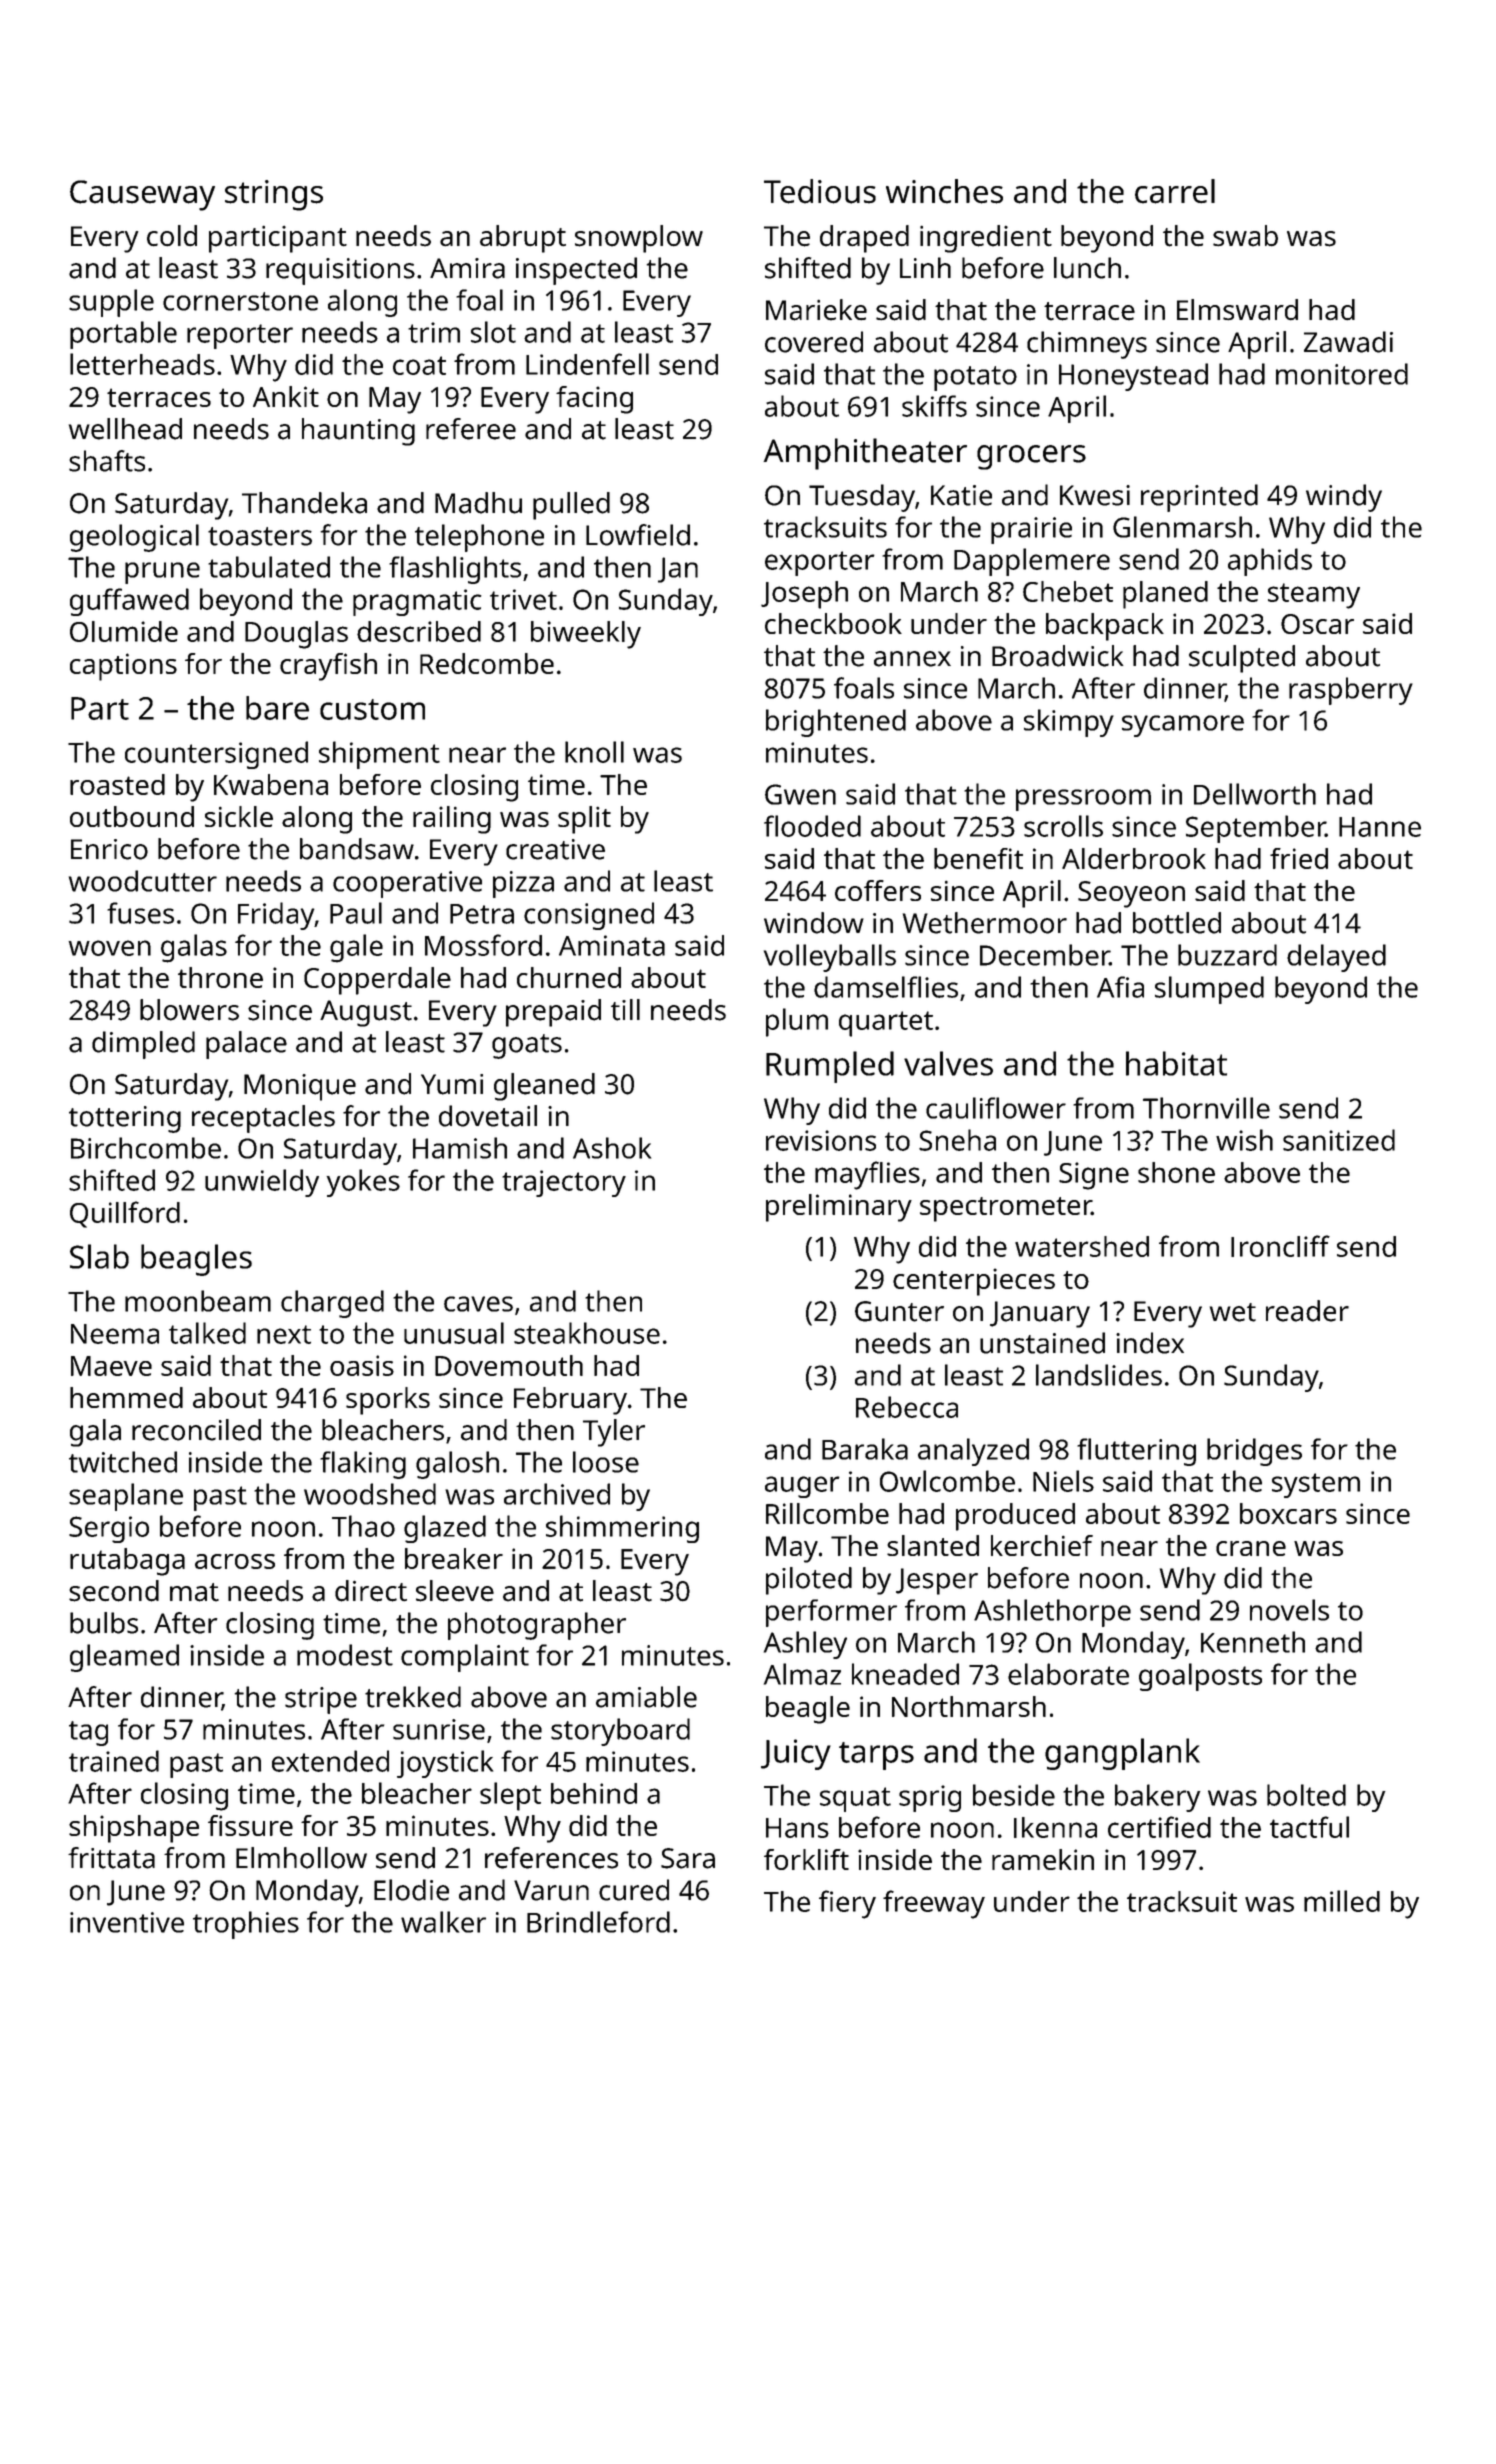 Image resolution: width=1496 pixels, height=2464 pixels. What do you see at coordinates (587, 364) in the screenshot?
I see `Lindenfell` at bounding box center [587, 364].
